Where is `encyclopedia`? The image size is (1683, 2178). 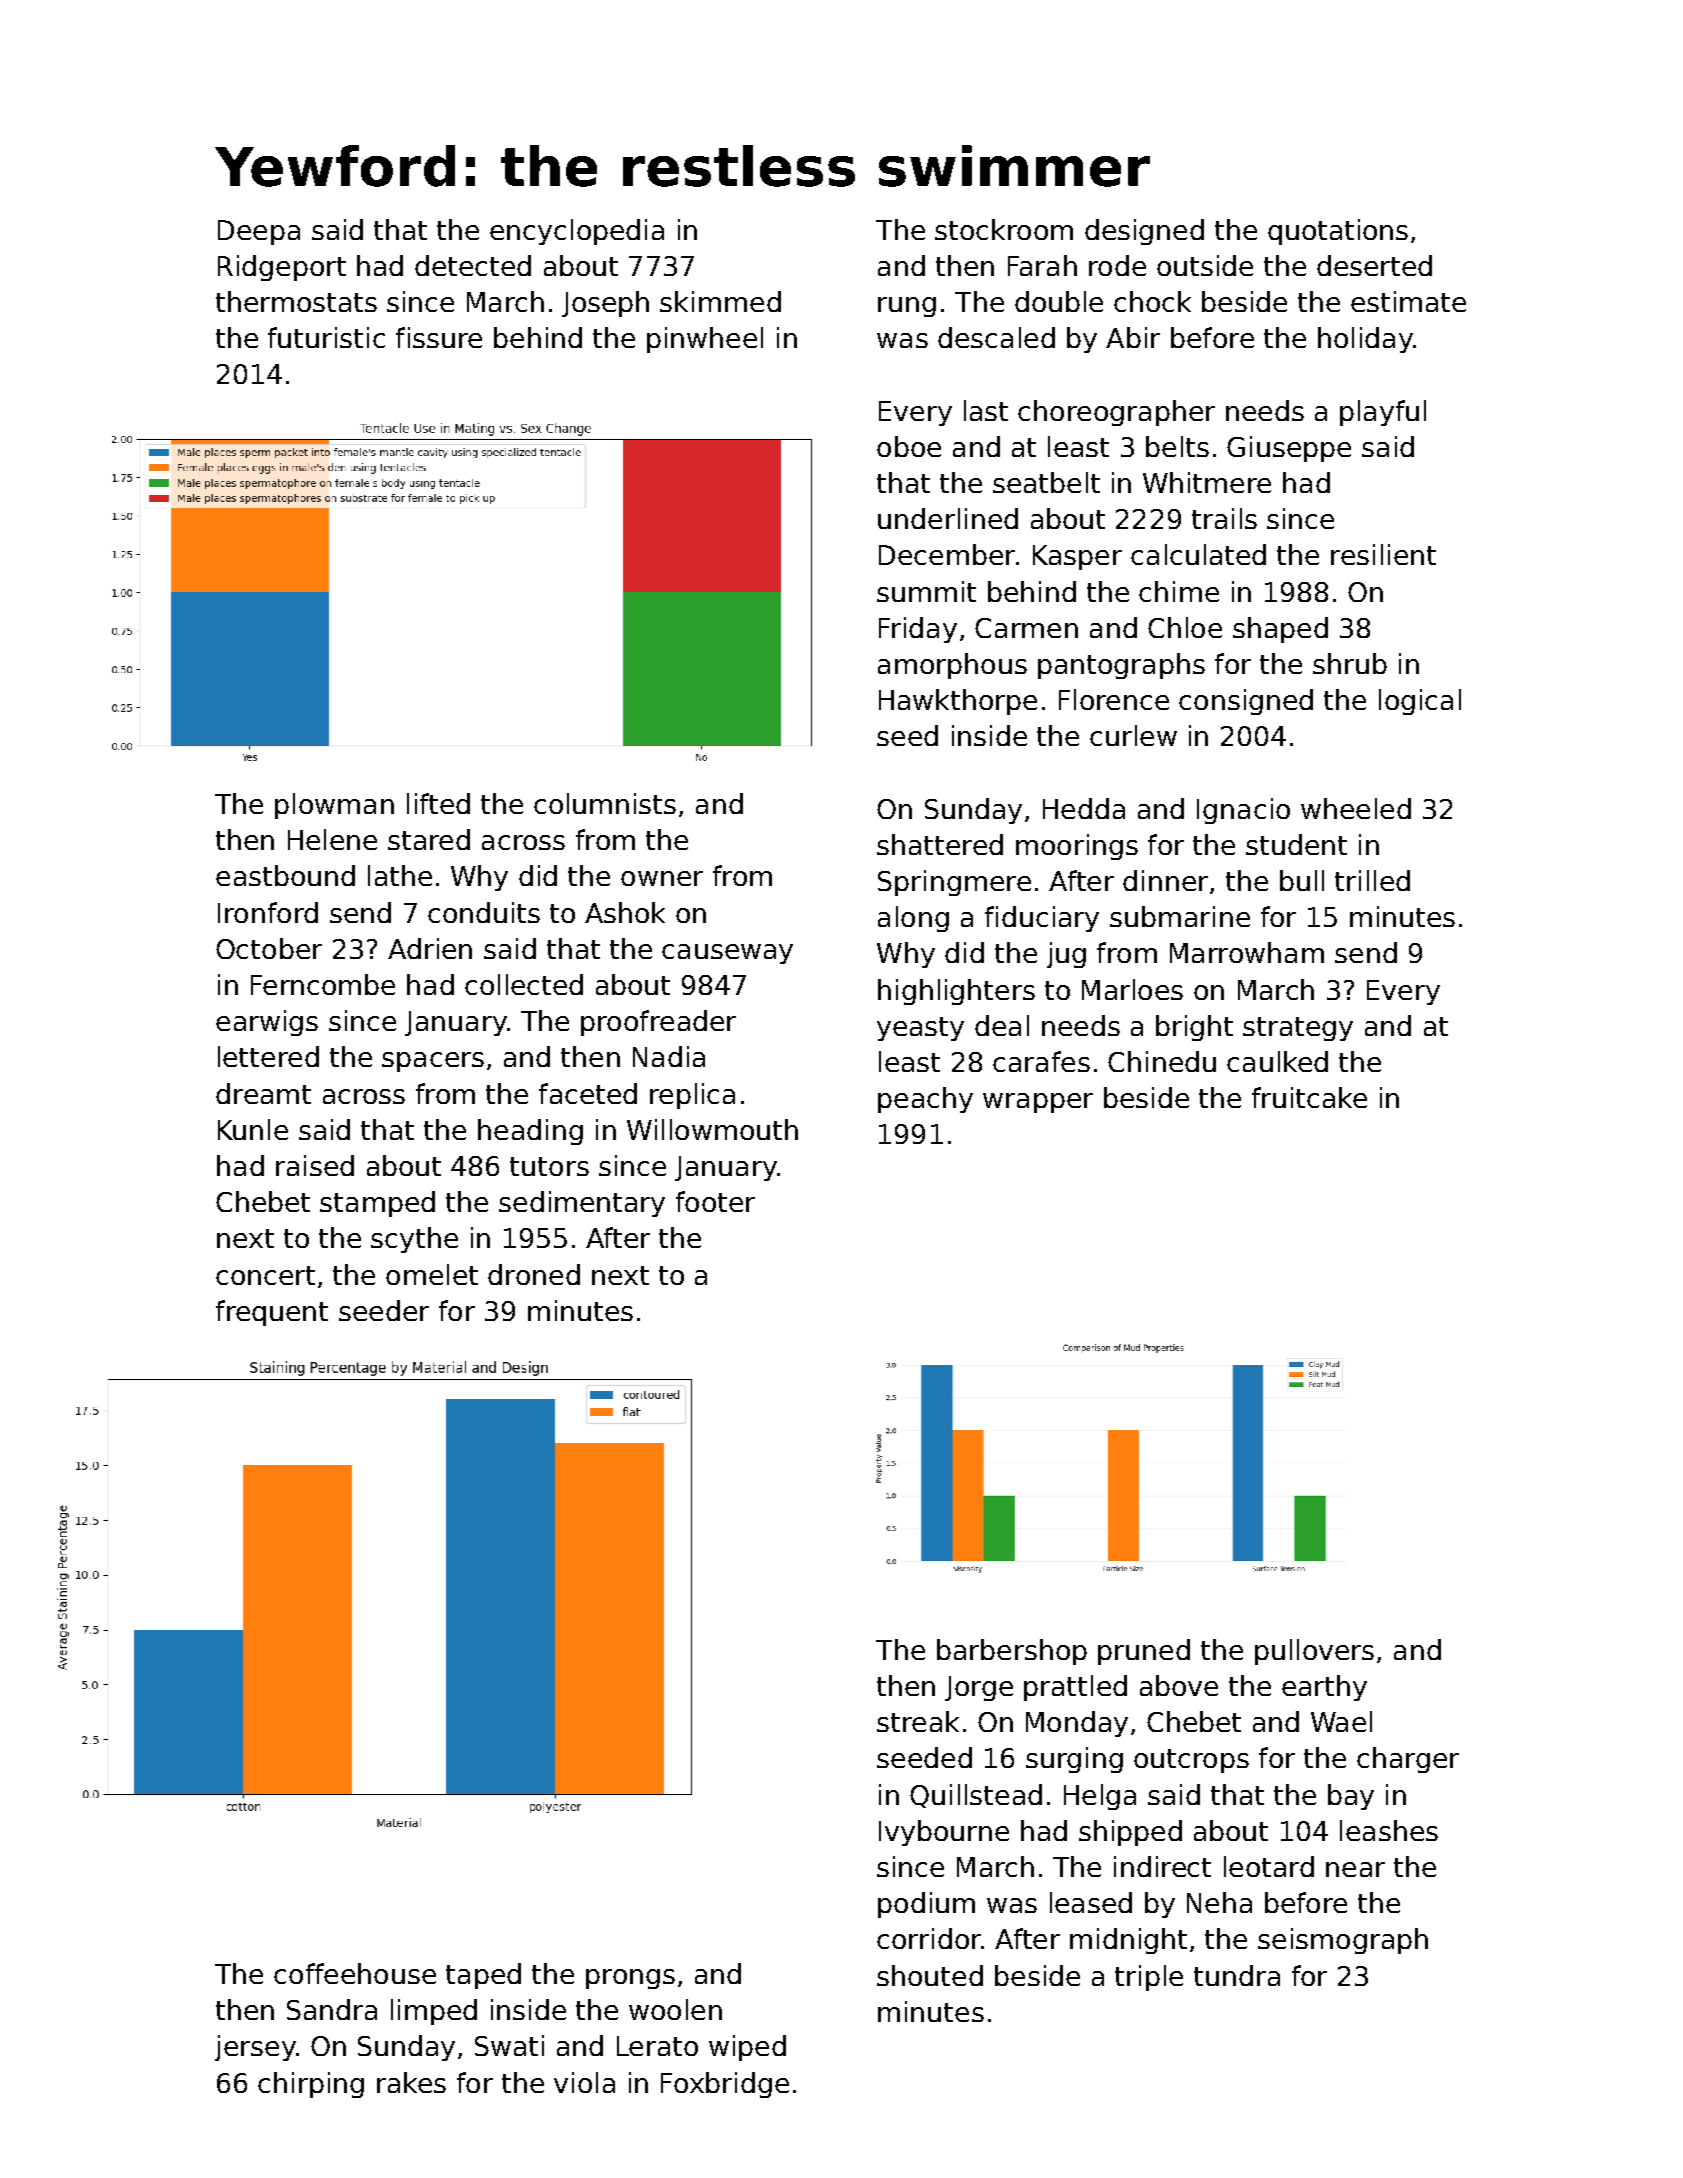
encyclopedia is located at coordinates (577, 232).
